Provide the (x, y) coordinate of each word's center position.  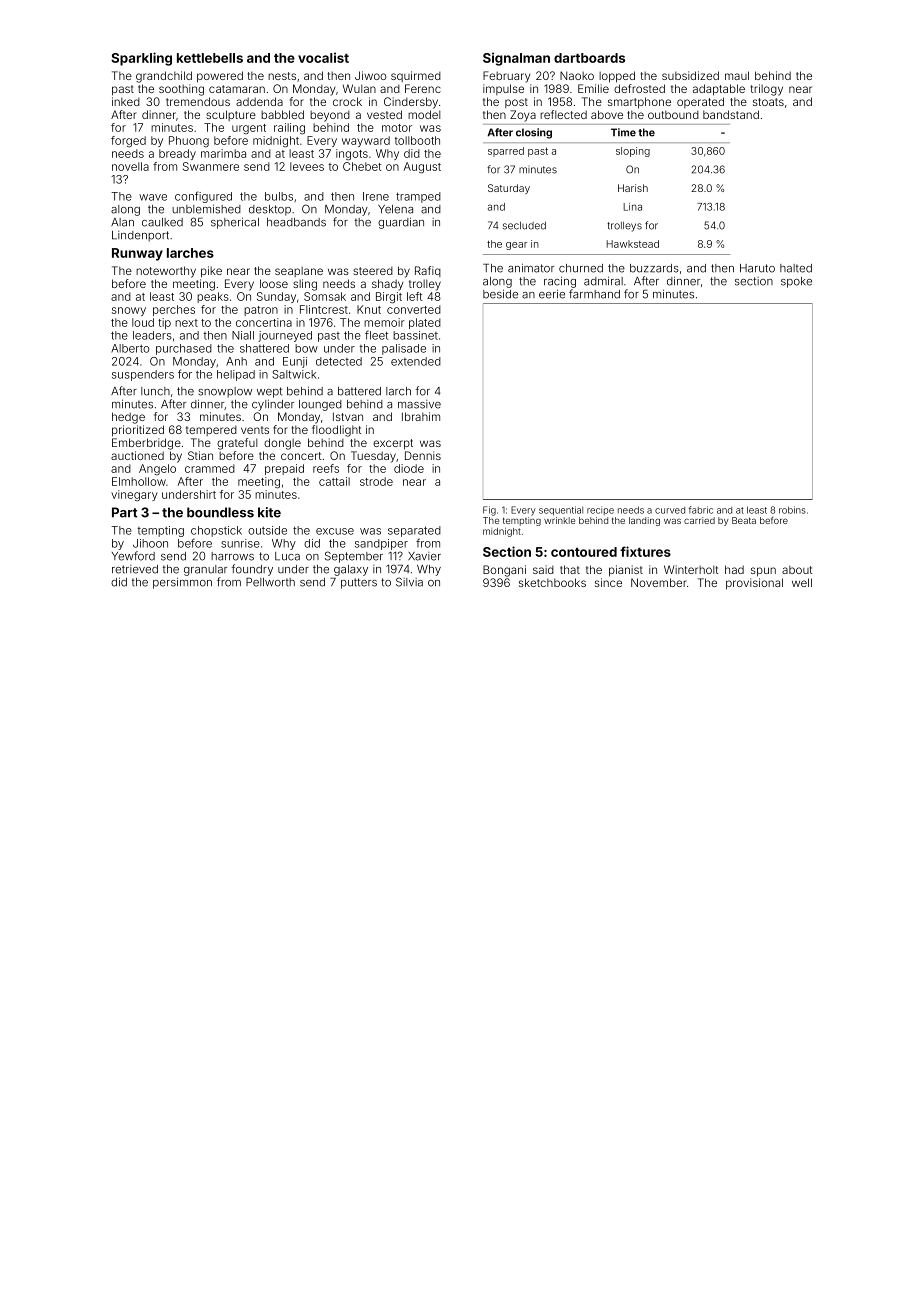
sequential (561, 511)
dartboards (589, 58)
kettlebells (210, 58)
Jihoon (150, 543)
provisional (754, 584)
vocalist (323, 57)
